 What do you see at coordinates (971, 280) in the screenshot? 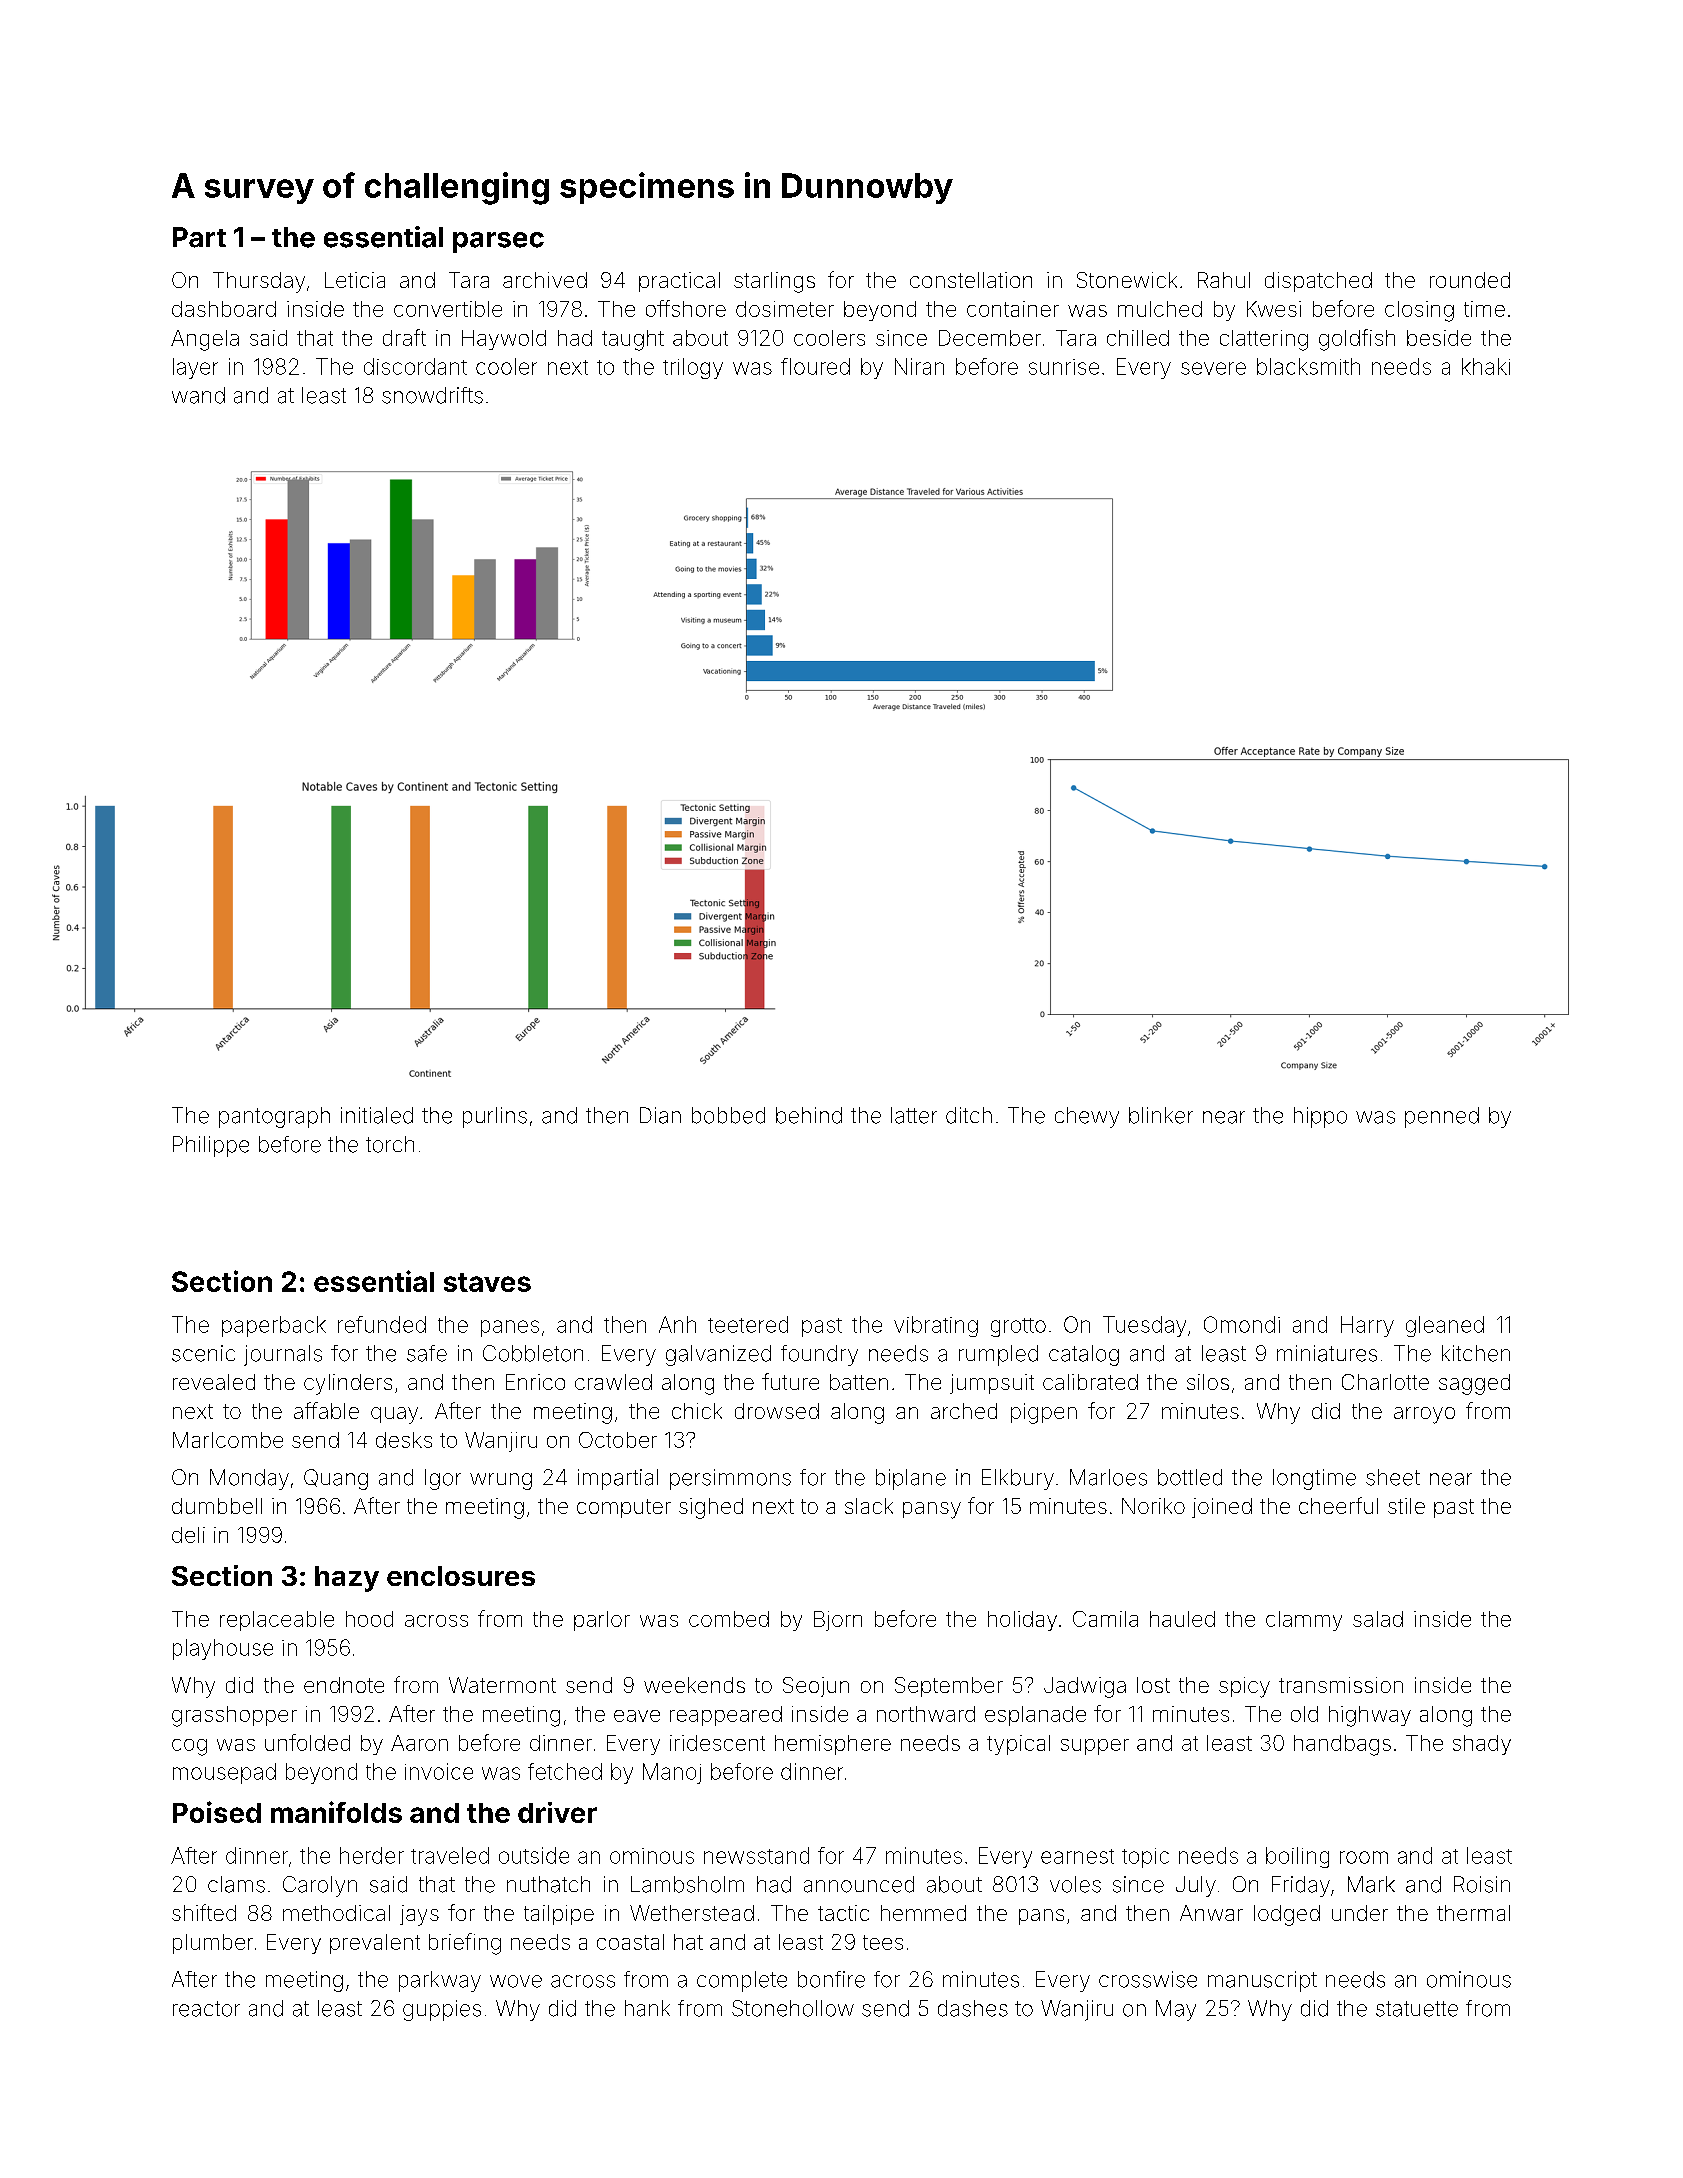
I see `constellation` at bounding box center [971, 280].
